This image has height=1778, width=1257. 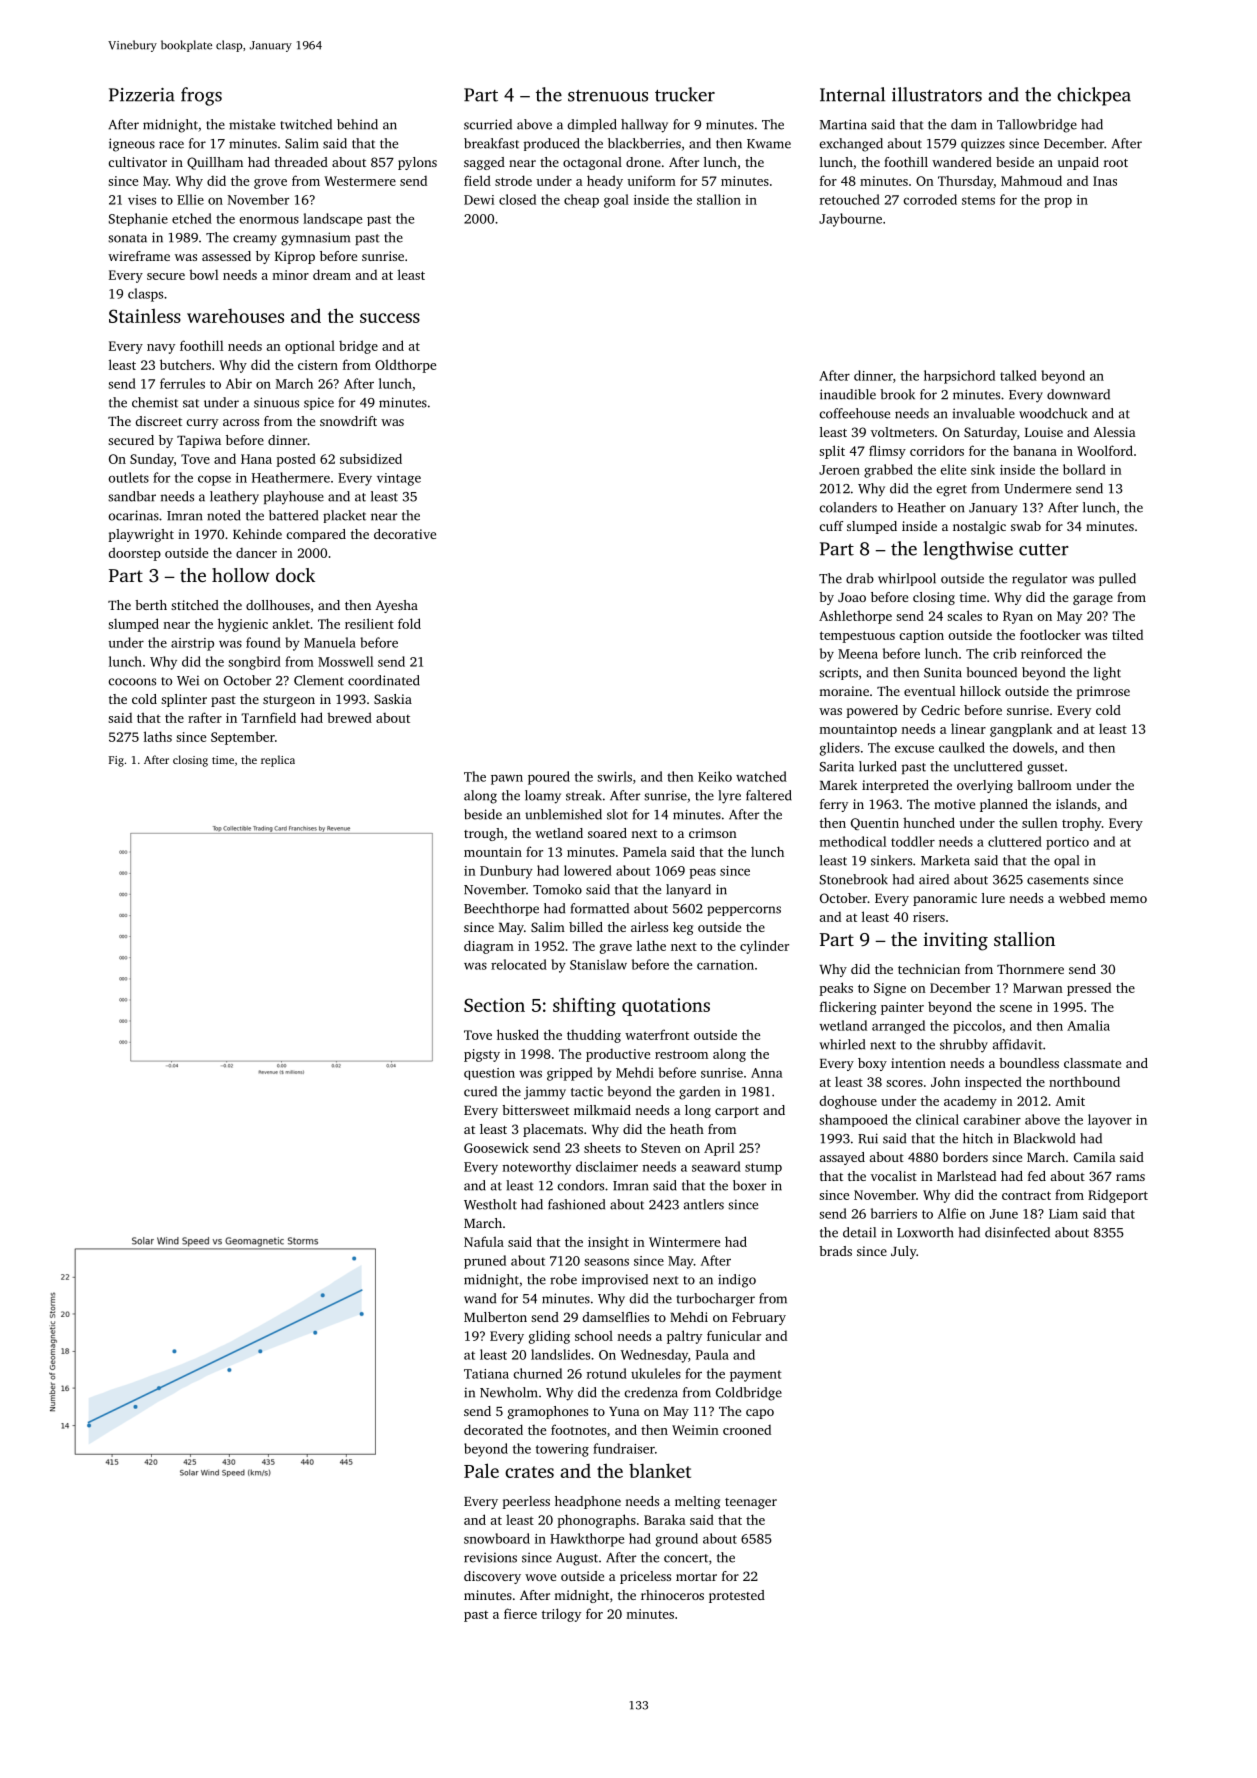 What do you see at coordinates (868, 1138) in the image?
I see `Rui` at bounding box center [868, 1138].
